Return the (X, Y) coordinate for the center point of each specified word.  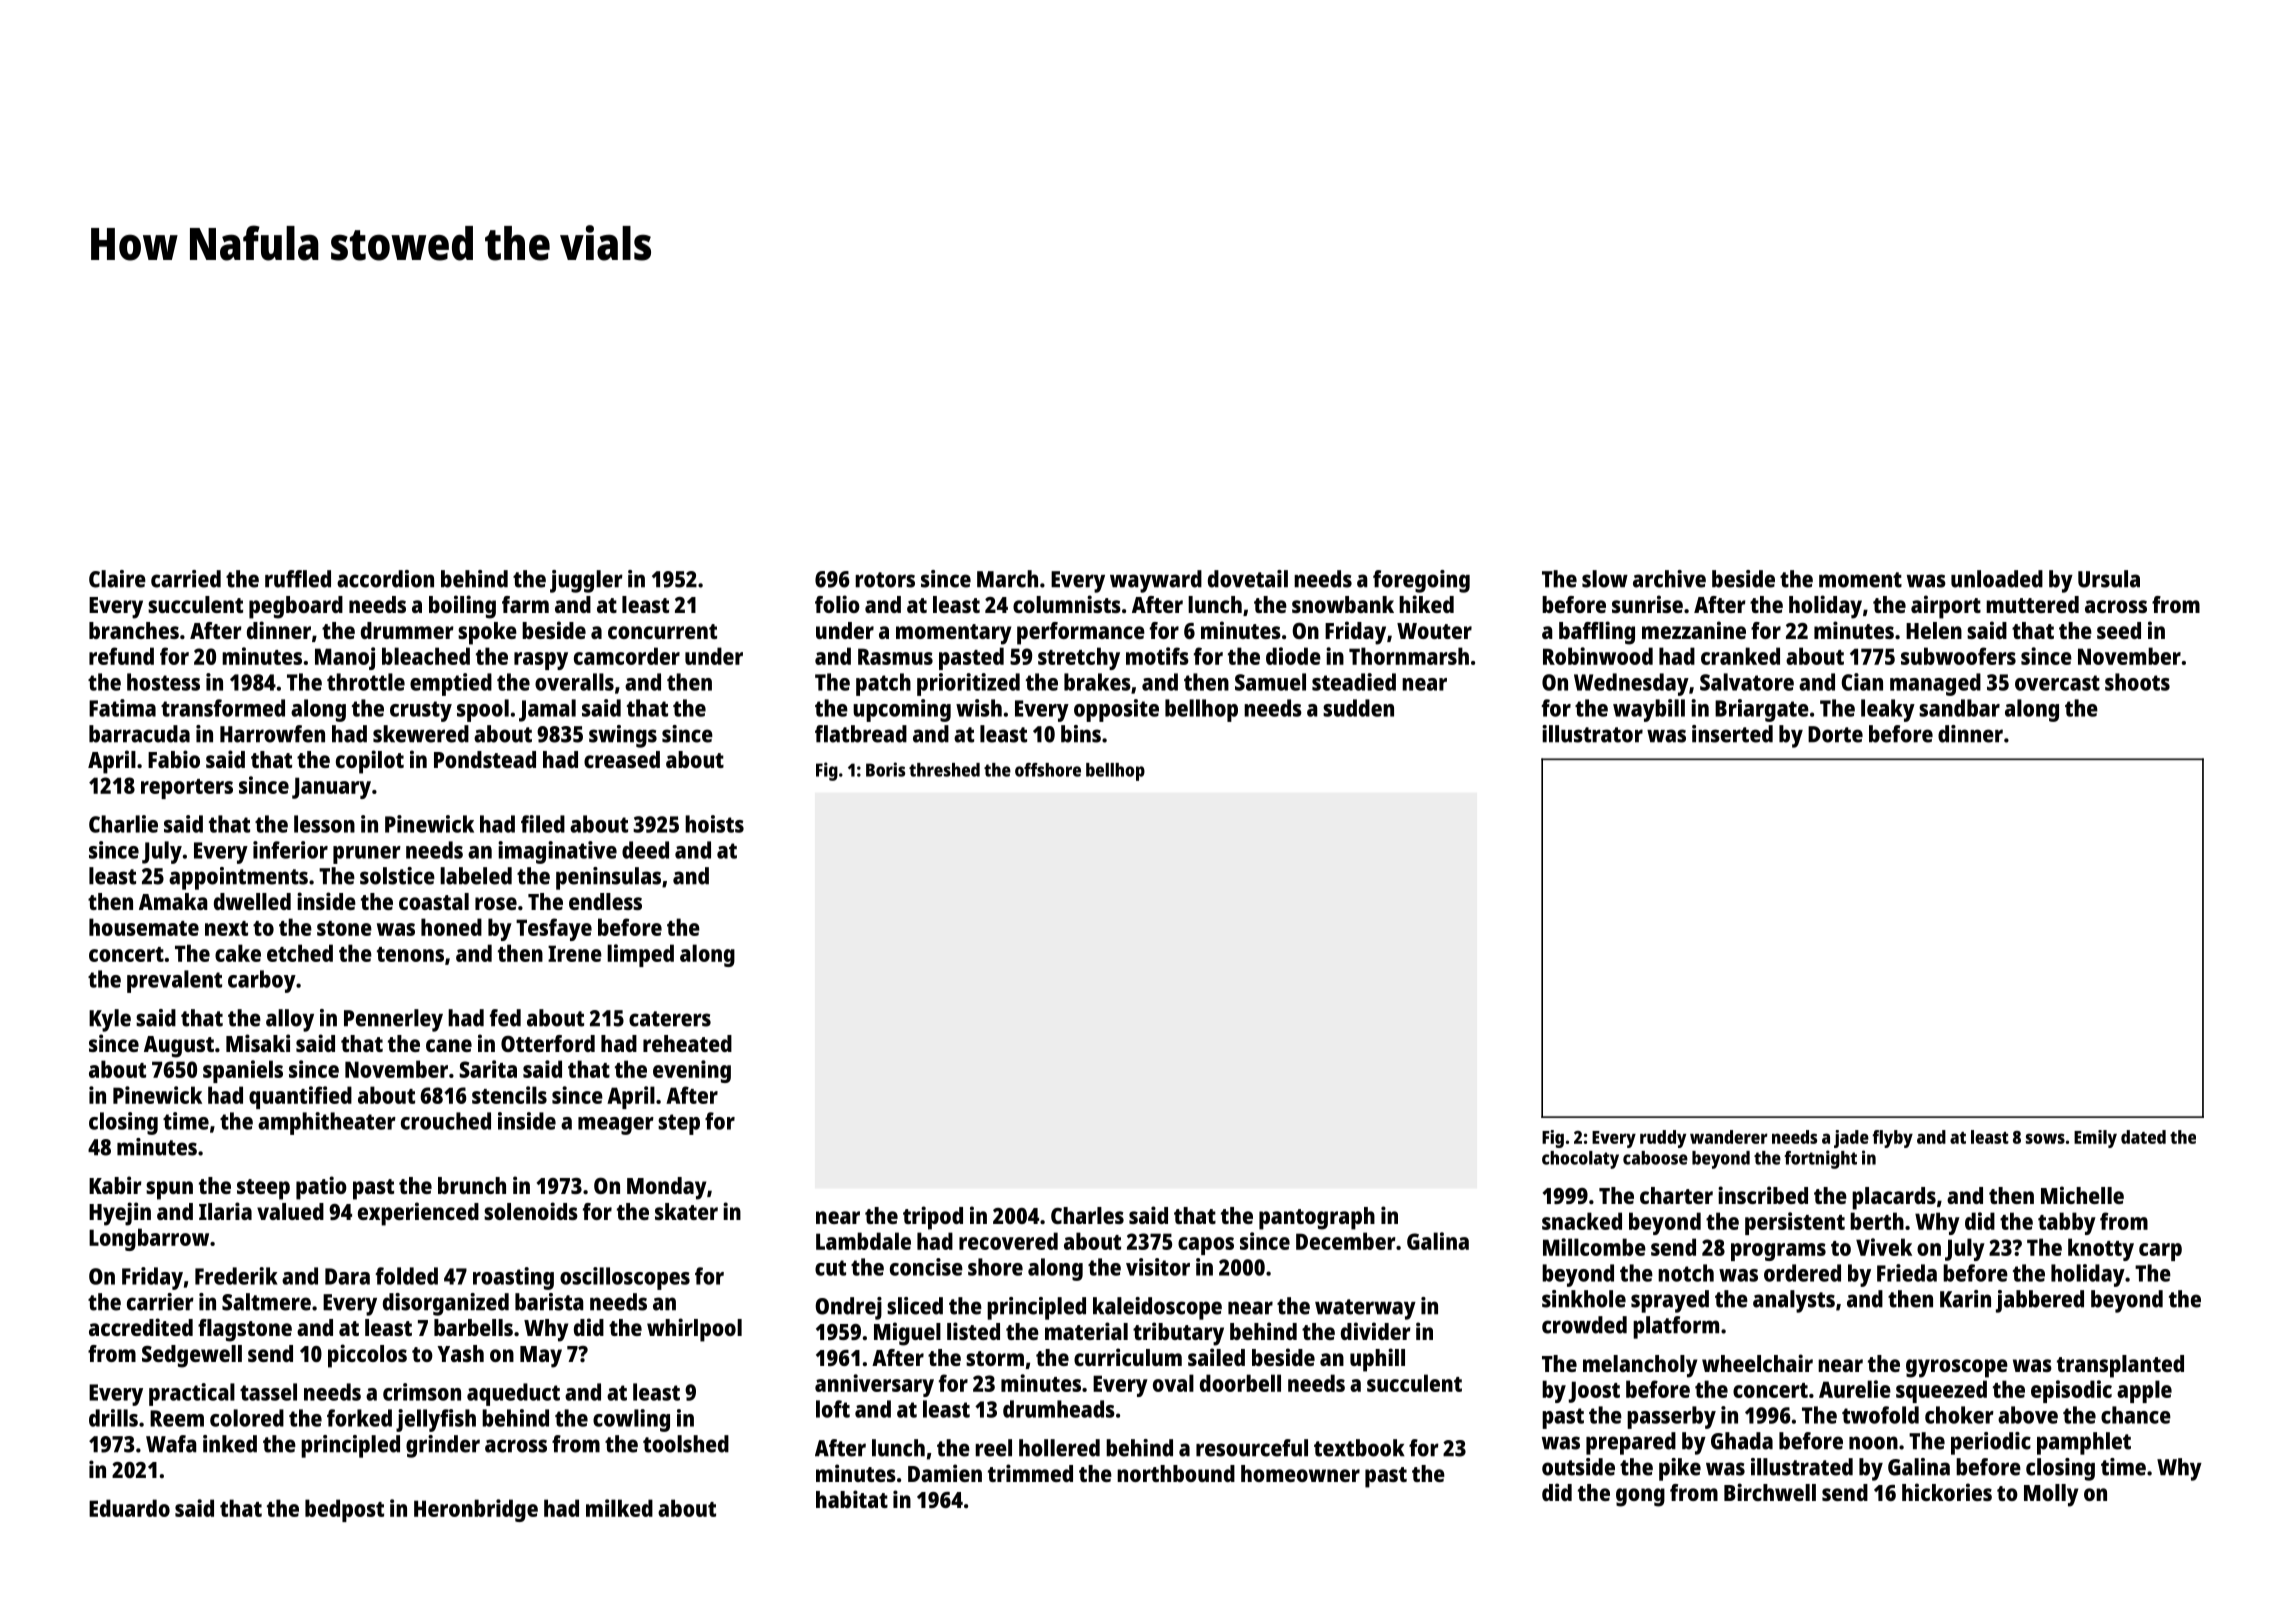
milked (619, 1508)
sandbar (1959, 708)
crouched (446, 1121)
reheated (687, 1043)
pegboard (296, 607)
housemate (144, 927)
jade (1851, 1139)
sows (2045, 1138)
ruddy (1663, 1139)
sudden (1358, 708)
